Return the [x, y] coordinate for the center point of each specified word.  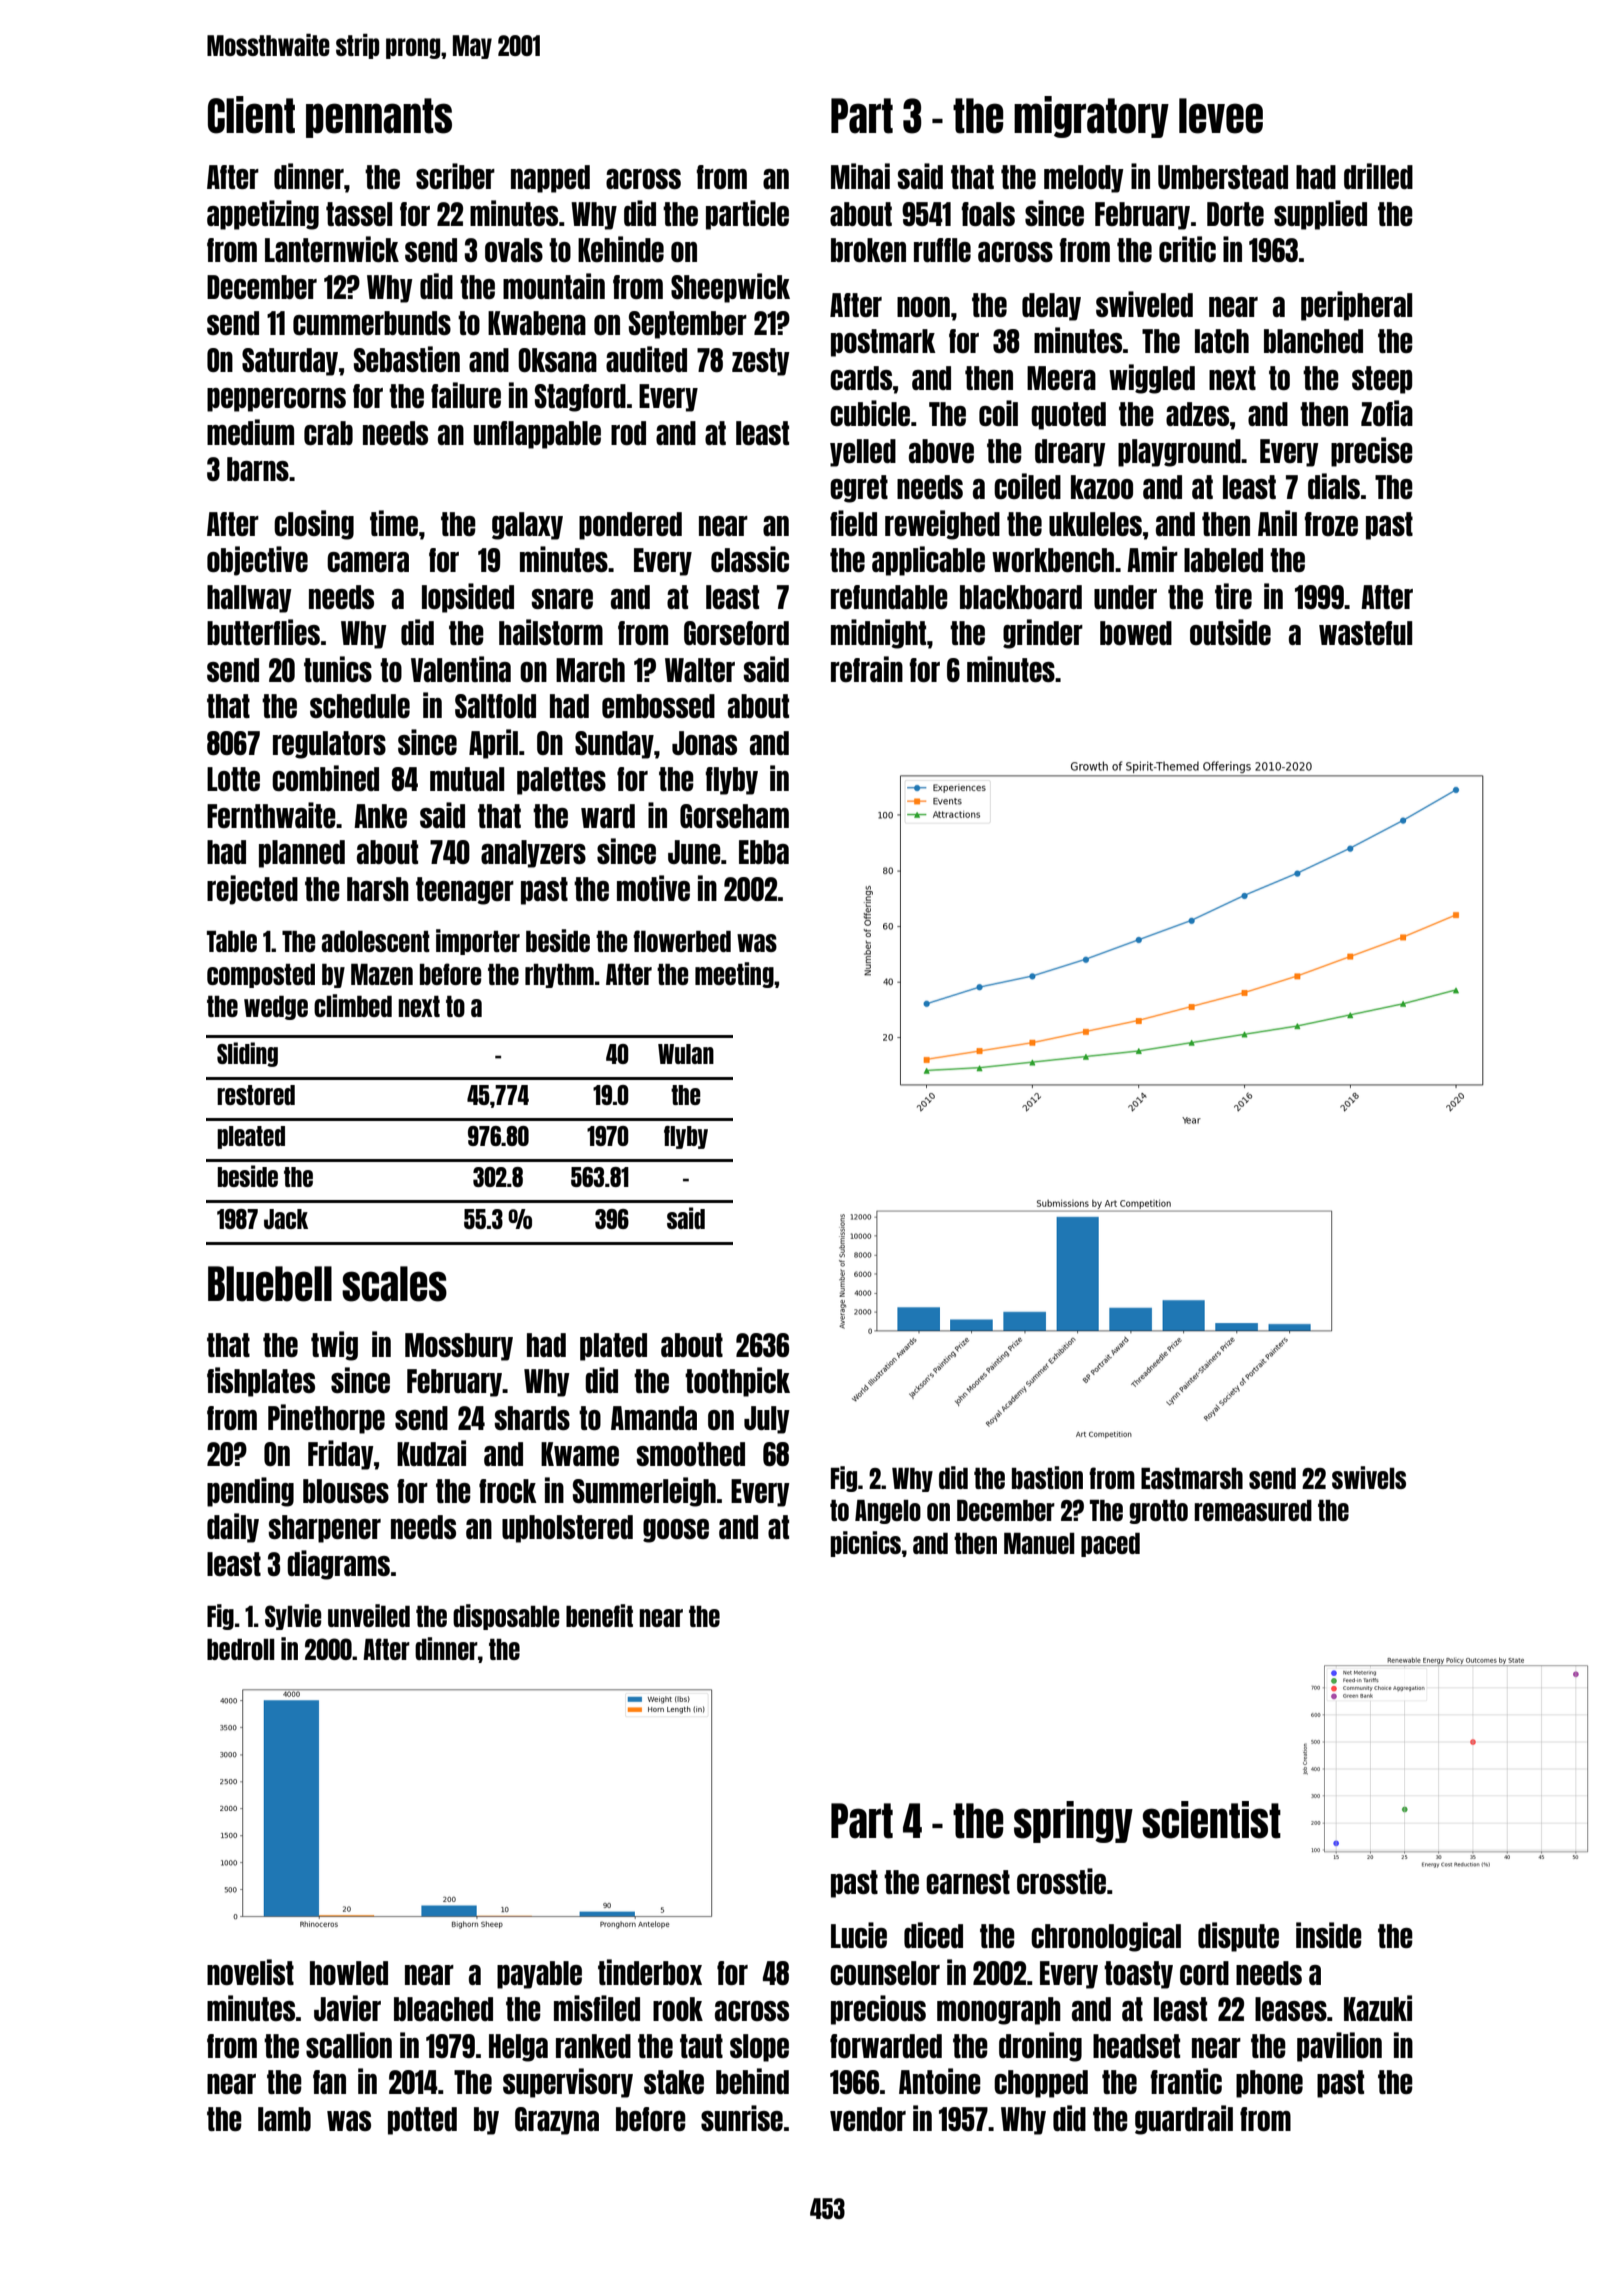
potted [422, 2121]
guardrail [1184, 2120]
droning [1040, 2047]
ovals [514, 250]
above [941, 451]
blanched [1313, 341]
